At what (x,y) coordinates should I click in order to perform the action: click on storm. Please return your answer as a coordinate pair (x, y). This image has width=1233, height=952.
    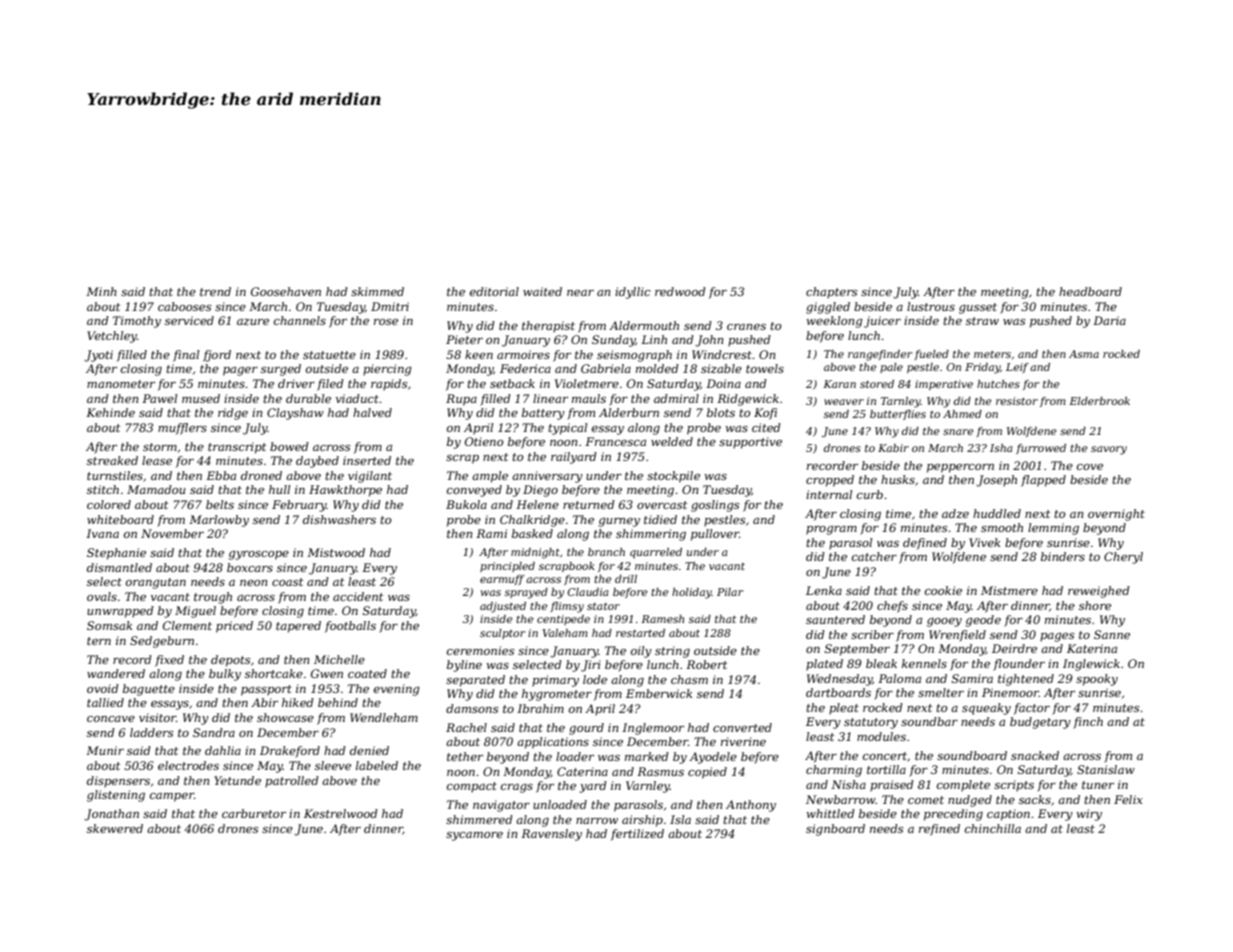
    Looking at the image, I should click on (160, 447).
